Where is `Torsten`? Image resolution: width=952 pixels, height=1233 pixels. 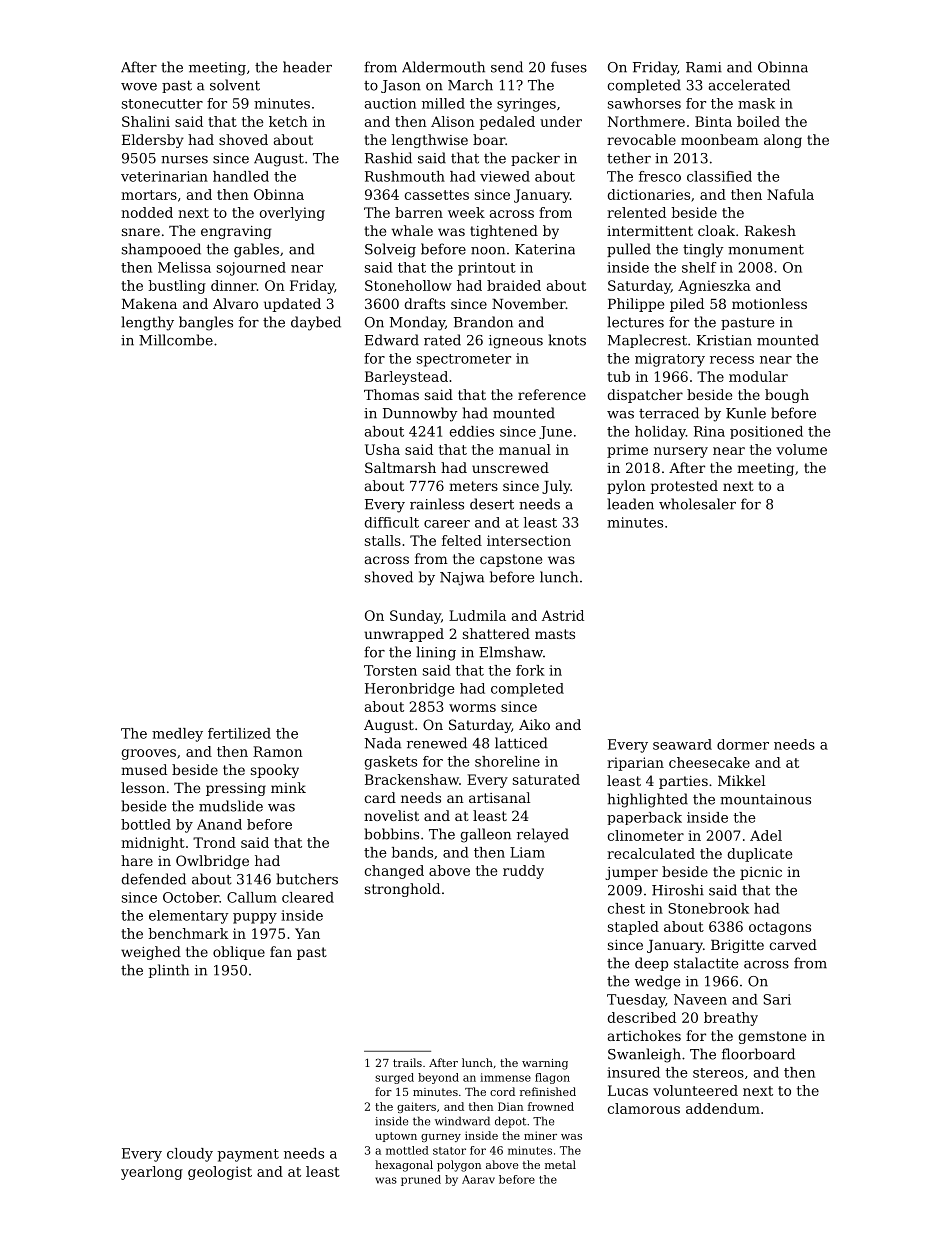 Torsten is located at coordinates (390, 670).
